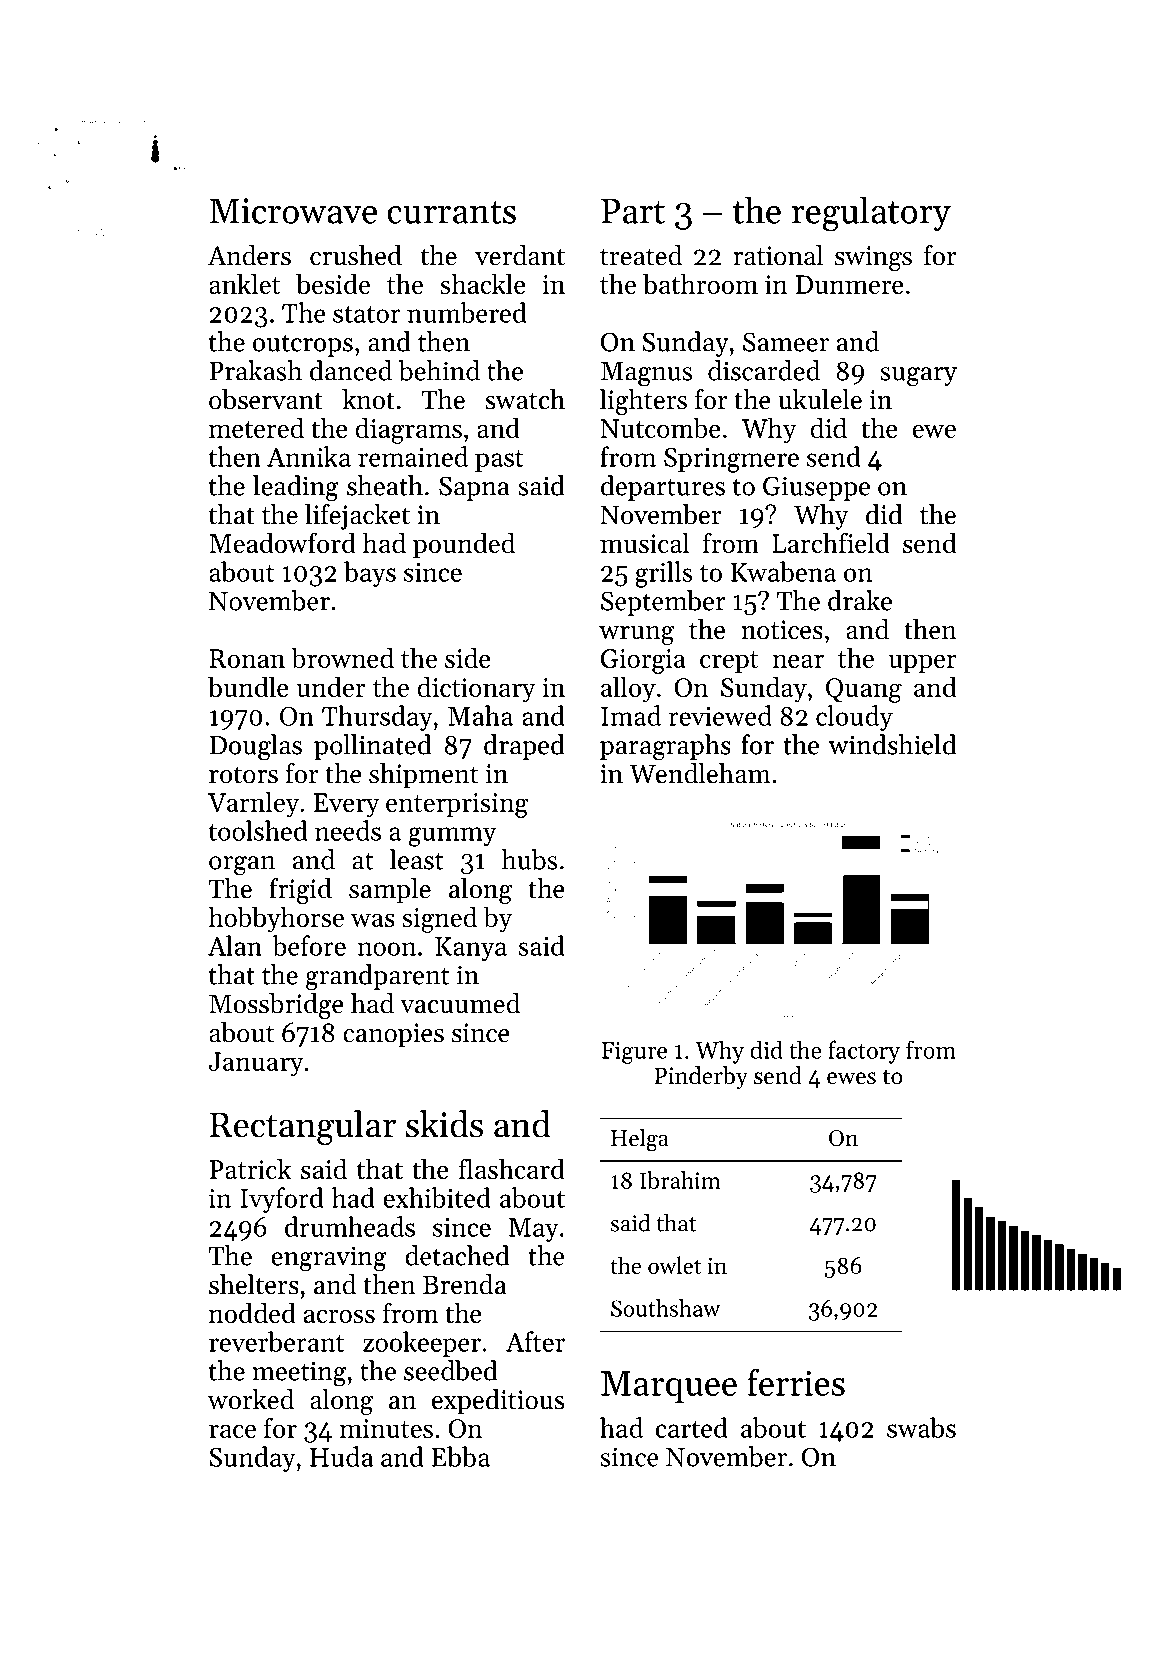 The image size is (1165, 1654). I want to click on zookeeper, so click(422, 1344).
